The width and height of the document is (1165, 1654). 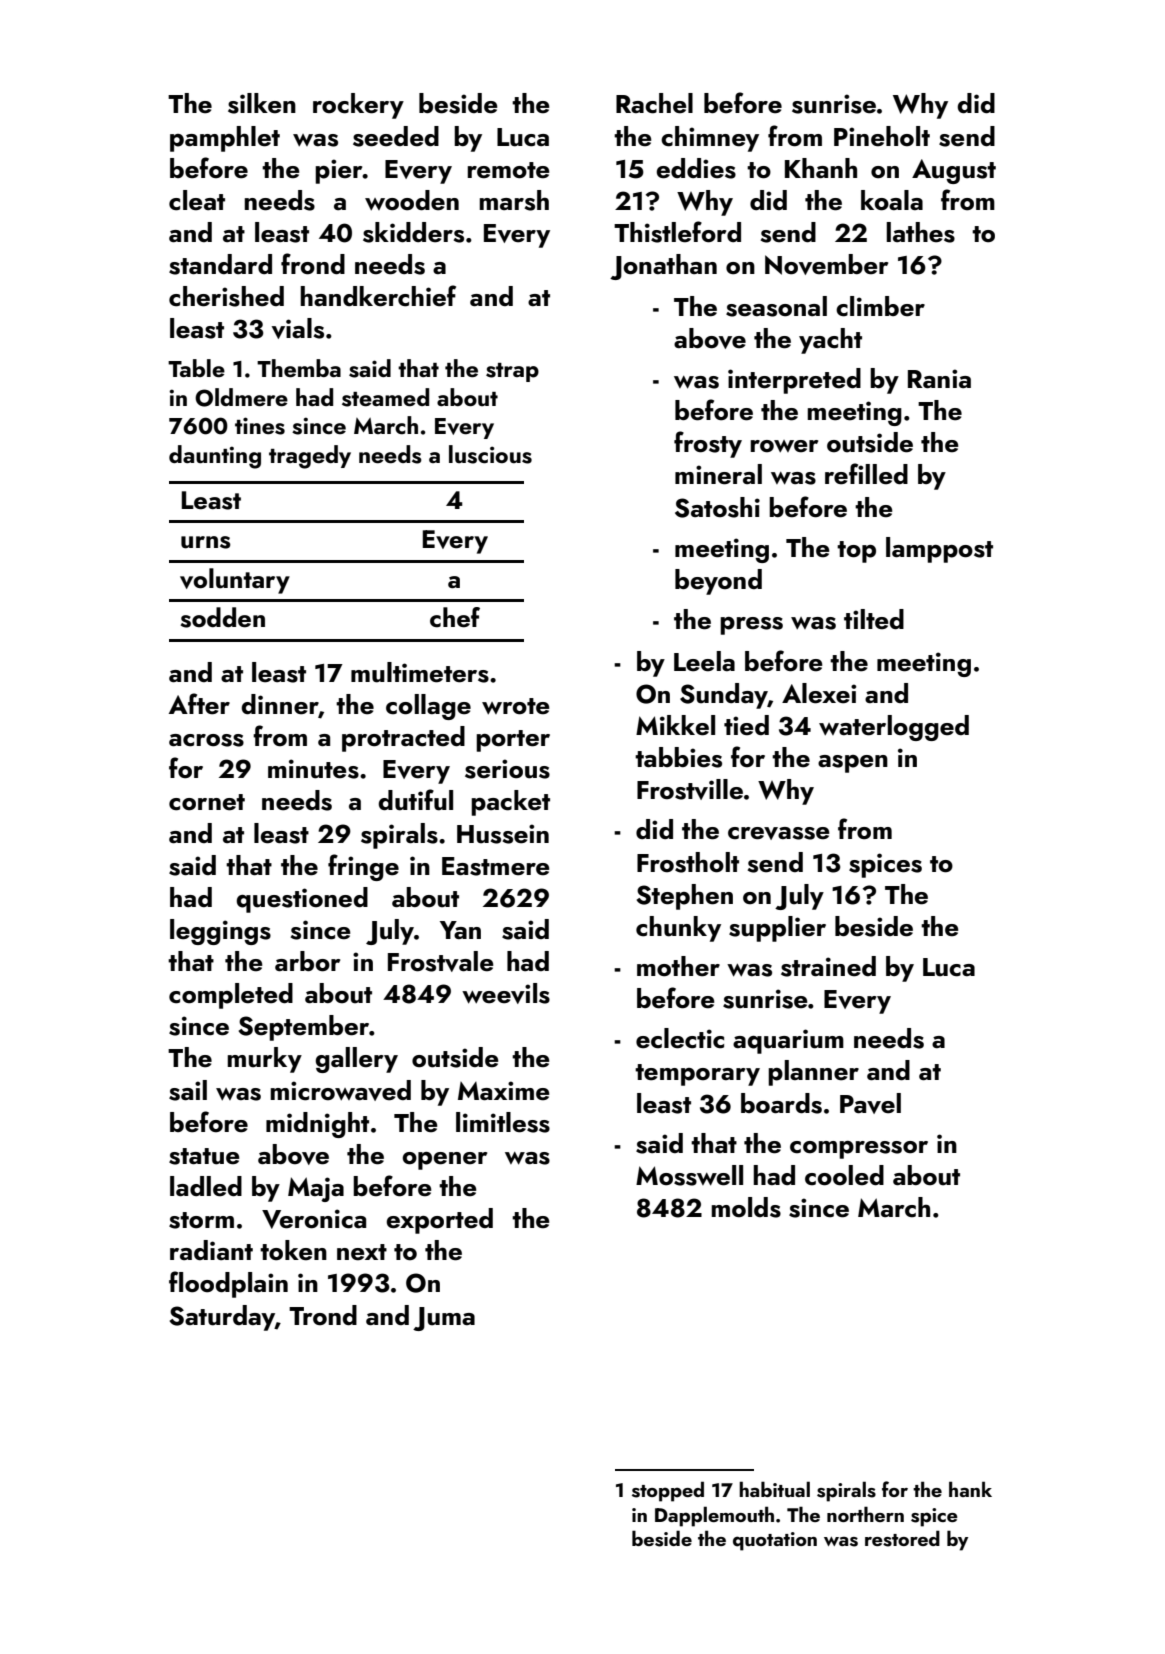 I want to click on Rachel, so click(x=654, y=103).
